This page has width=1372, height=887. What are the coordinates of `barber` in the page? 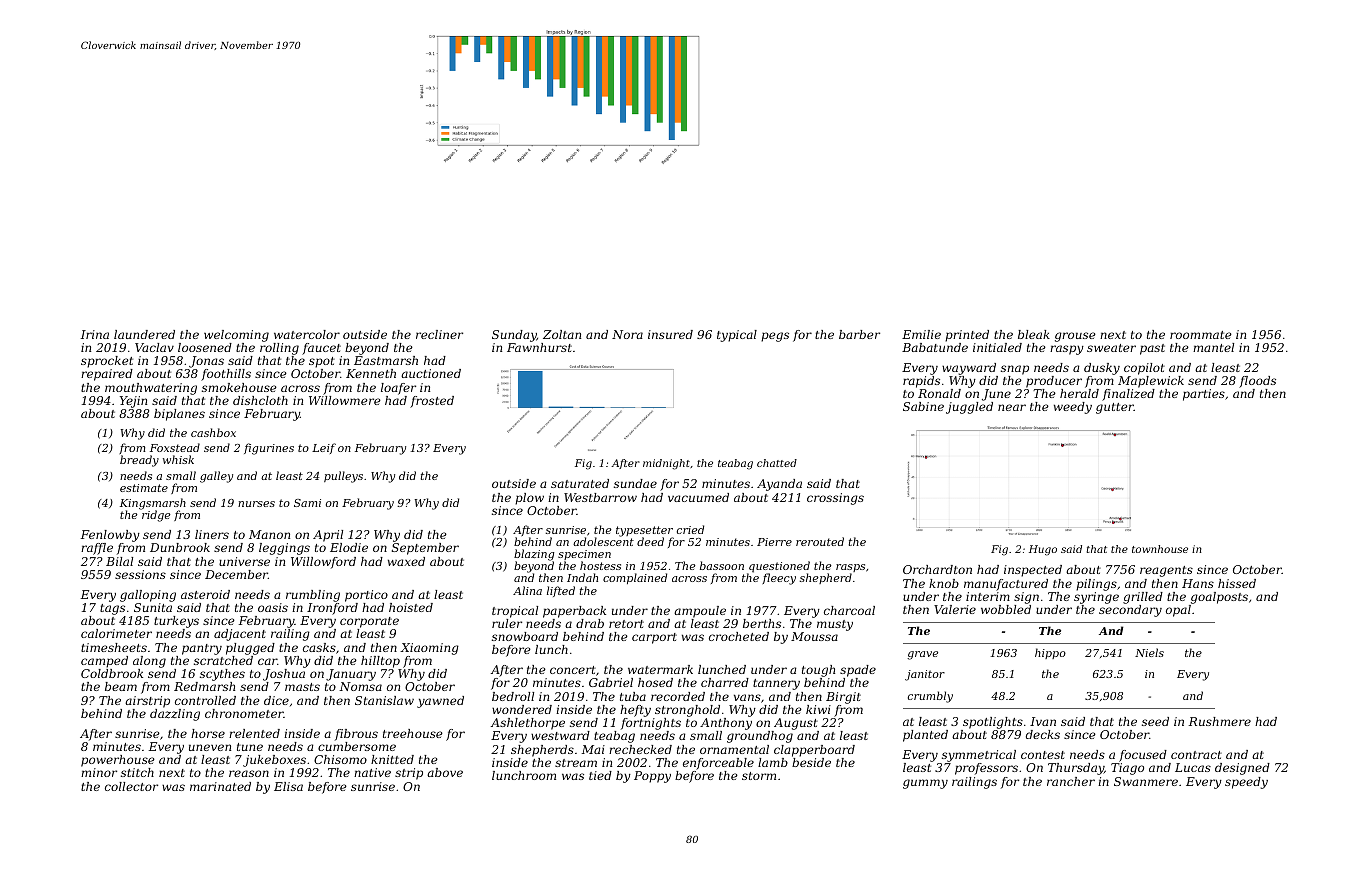 It's located at (859, 334).
